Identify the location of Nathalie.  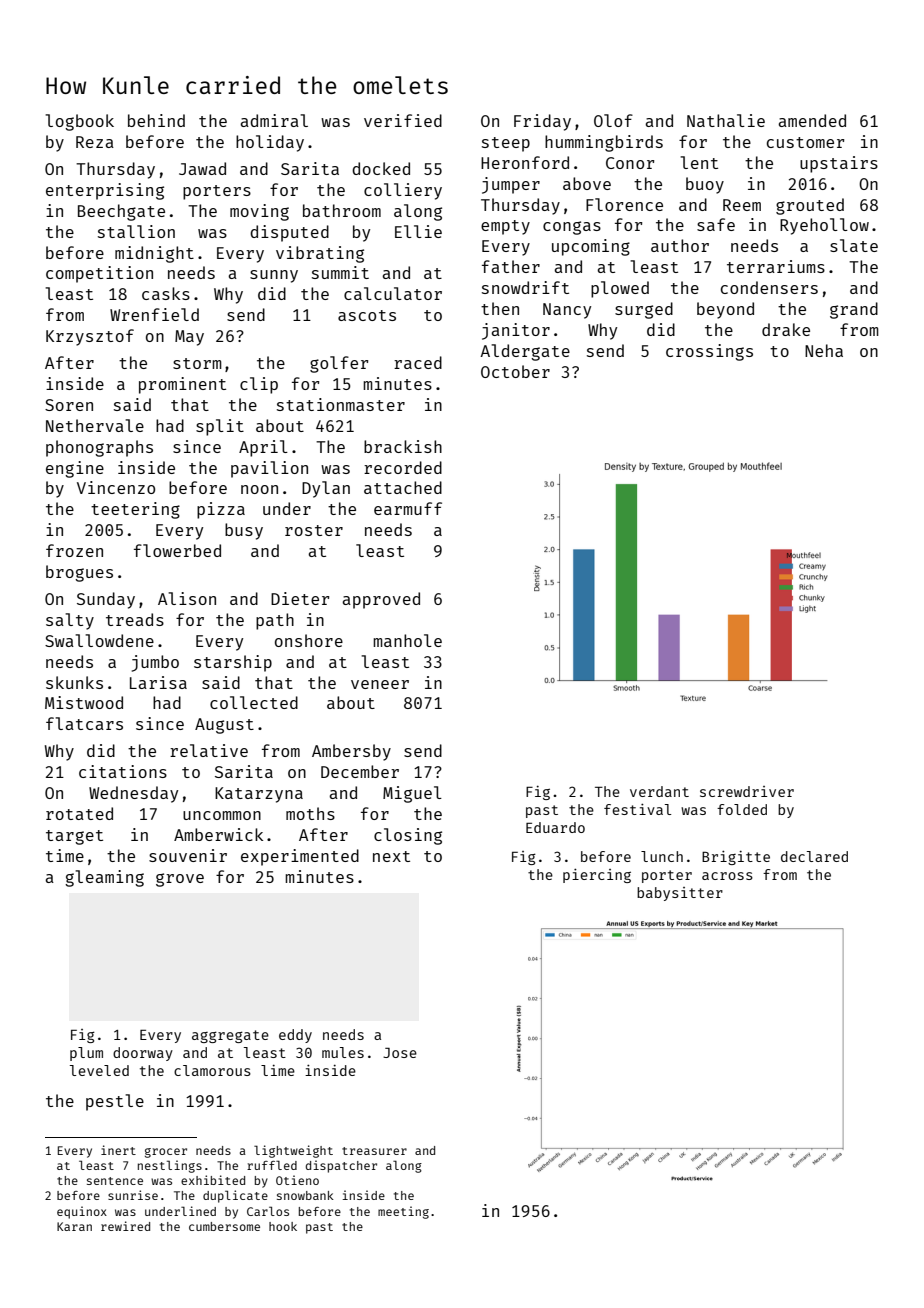
(726, 120).
